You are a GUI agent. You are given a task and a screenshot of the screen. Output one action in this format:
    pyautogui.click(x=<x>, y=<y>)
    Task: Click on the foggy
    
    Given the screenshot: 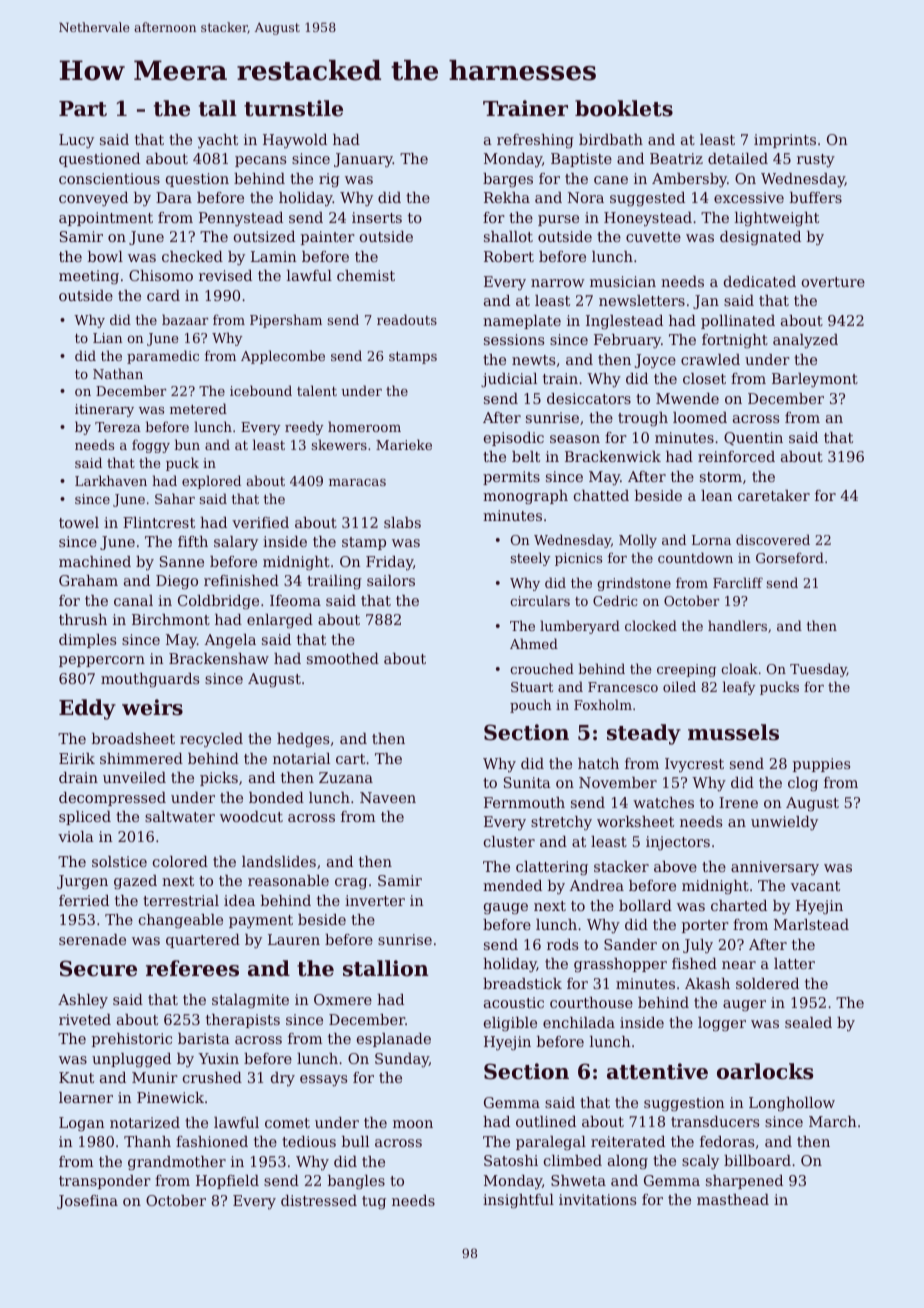 What is the action you would take?
    pyautogui.click(x=151, y=446)
